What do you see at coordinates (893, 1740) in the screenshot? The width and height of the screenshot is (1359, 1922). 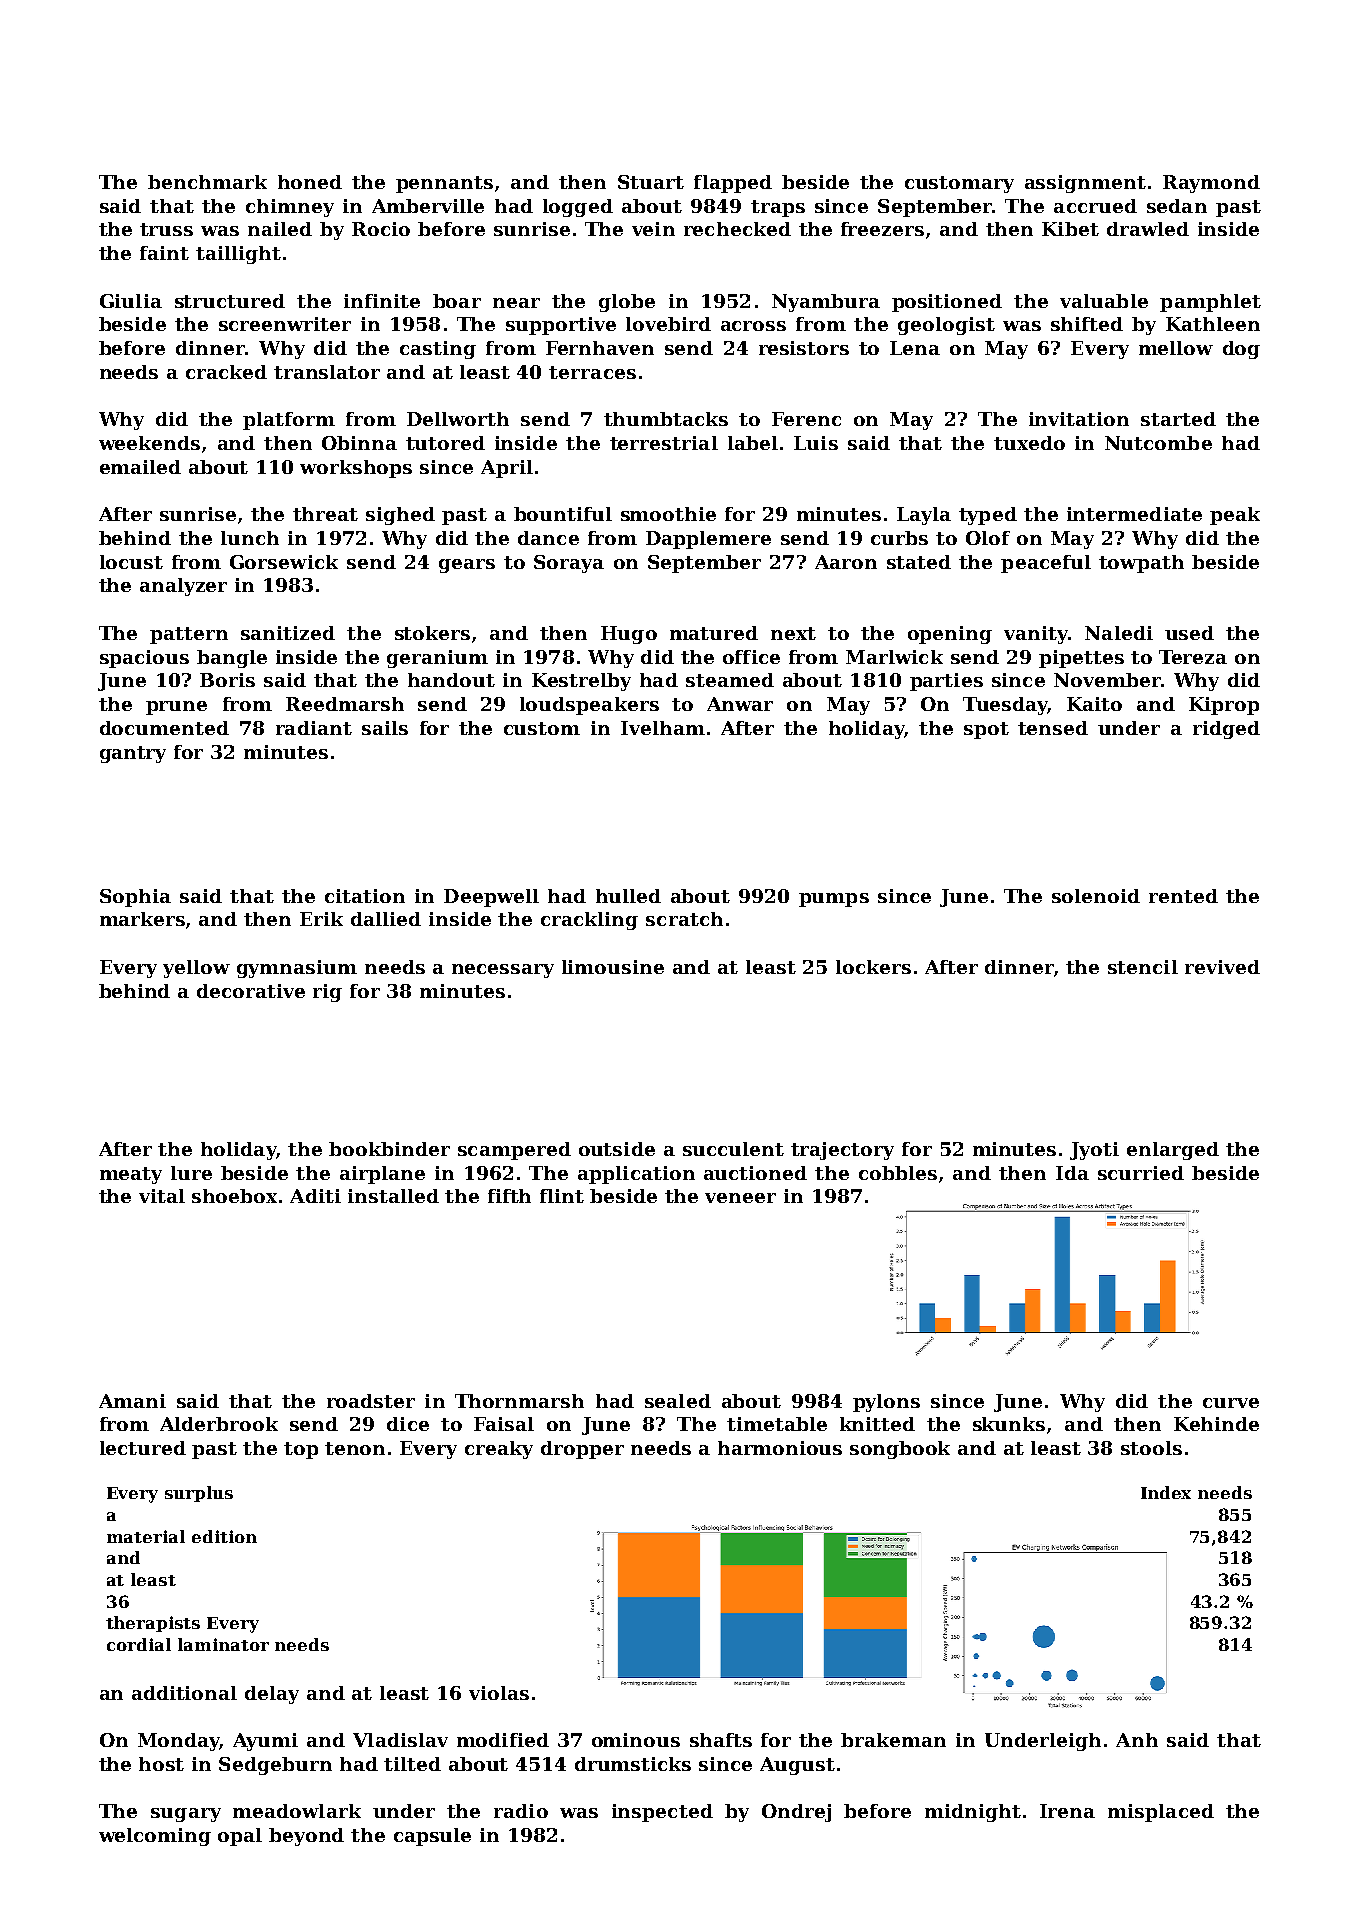 I see `brakeman` at bounding box center [893, 1740].
